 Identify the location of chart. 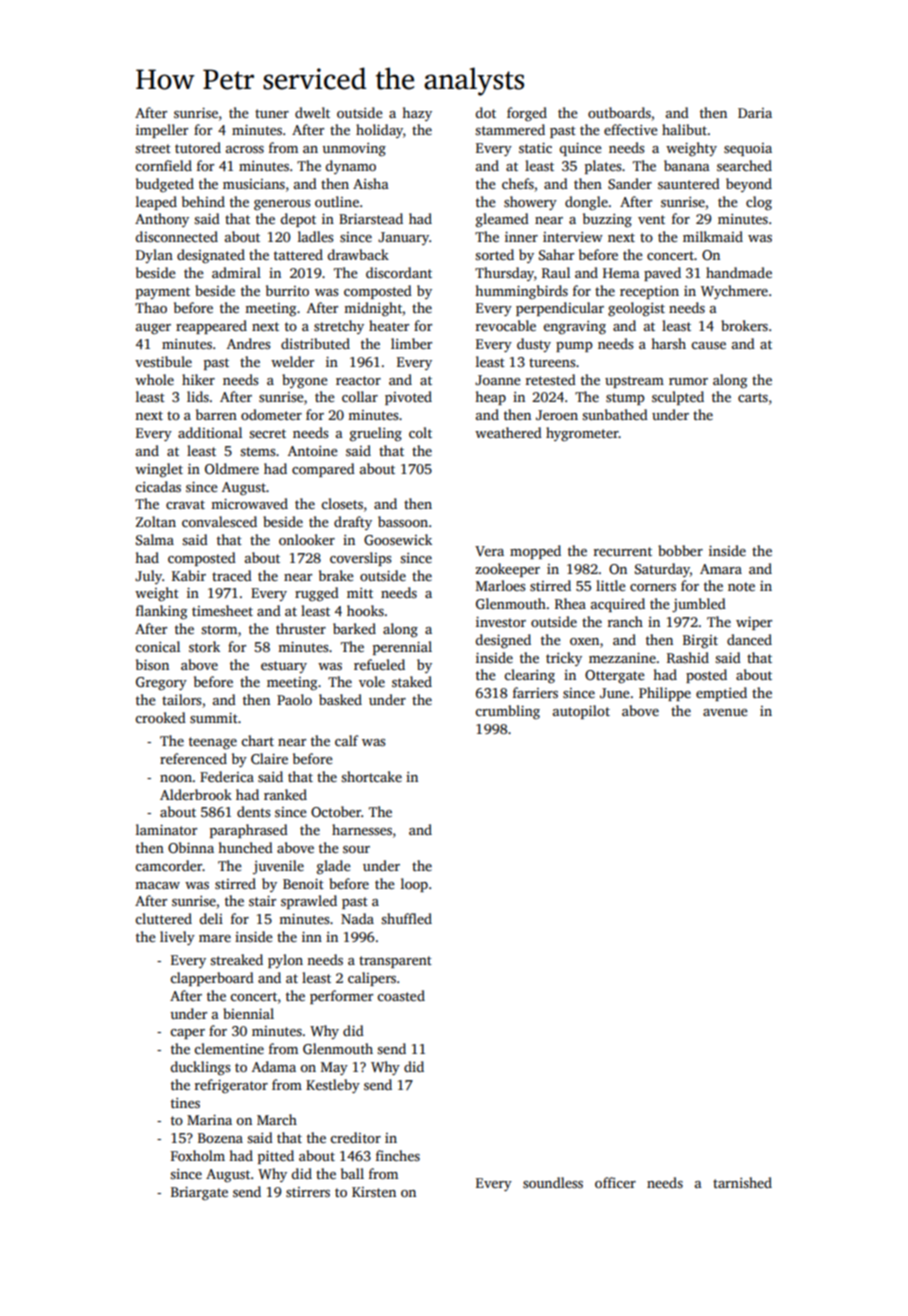
(257, 740).
